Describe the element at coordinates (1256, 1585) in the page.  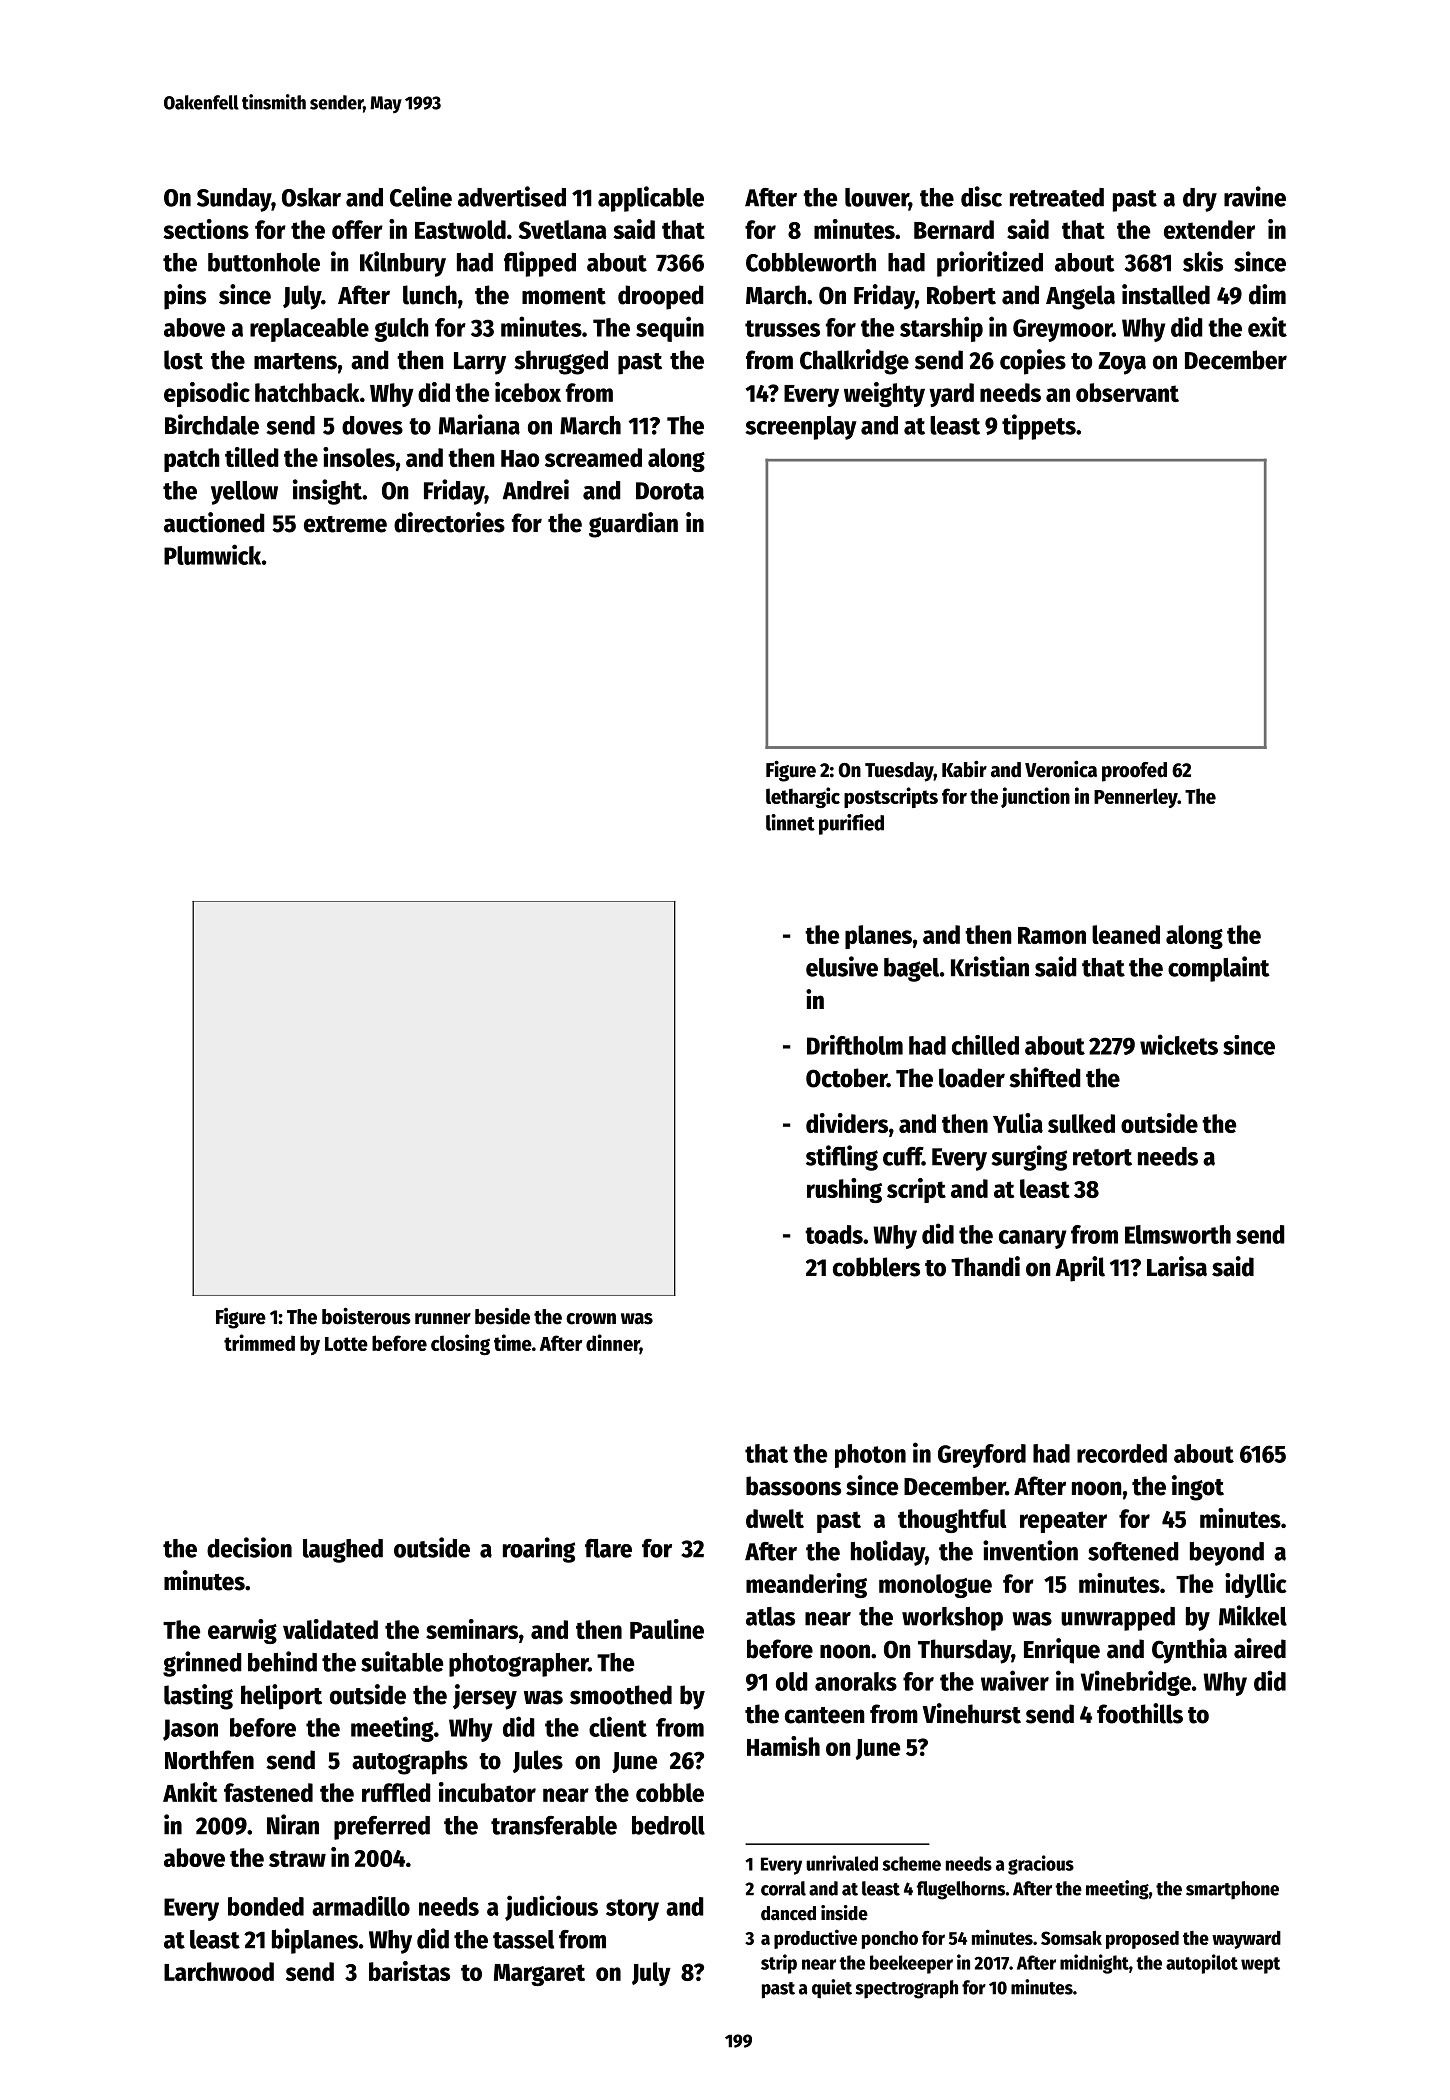
I see `idyllic` at that location.
